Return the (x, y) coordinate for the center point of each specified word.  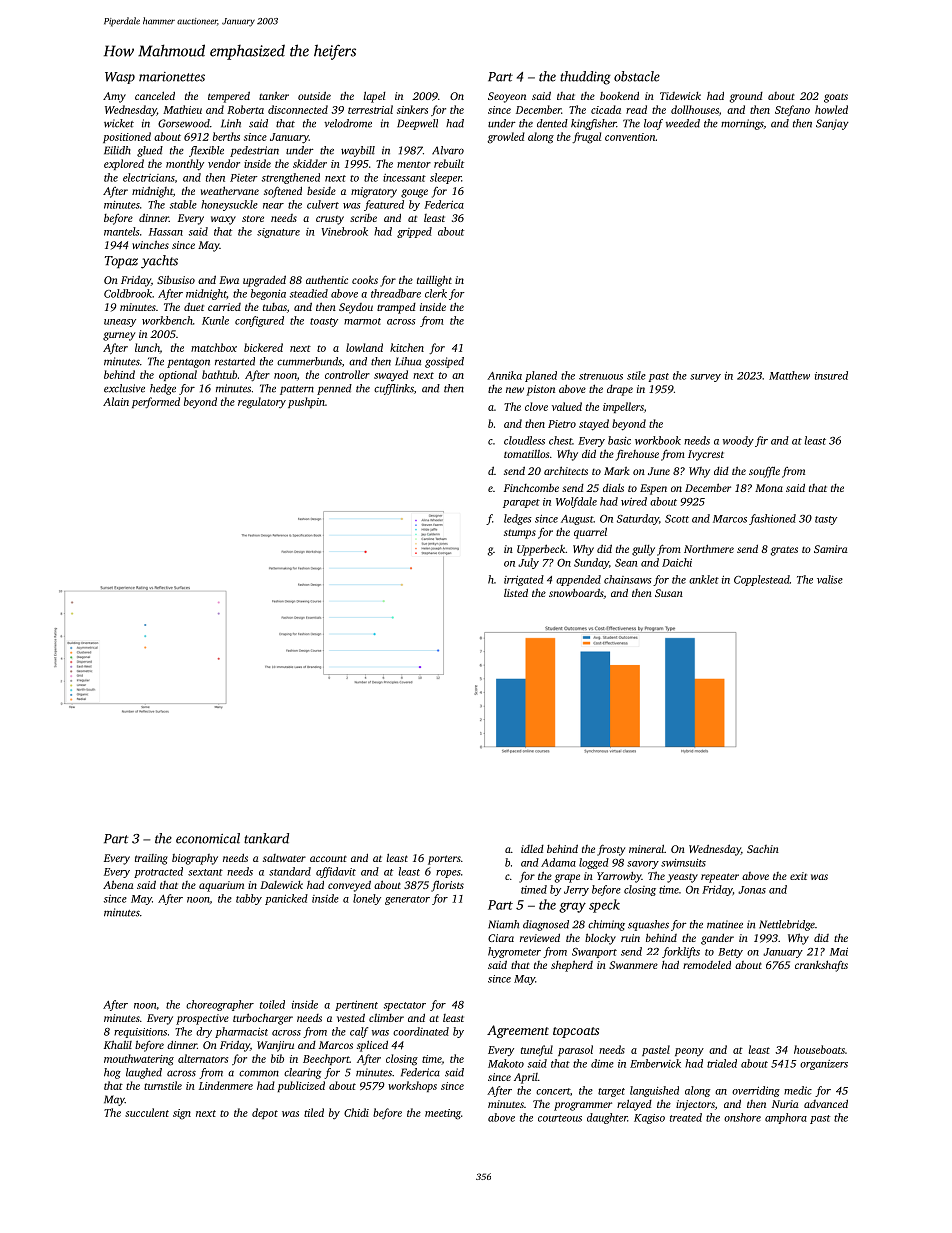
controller (347, 374)
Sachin (763, 849)
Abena (118, 884)
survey (705, 378)
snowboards (576, 592)
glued (150, 151)
